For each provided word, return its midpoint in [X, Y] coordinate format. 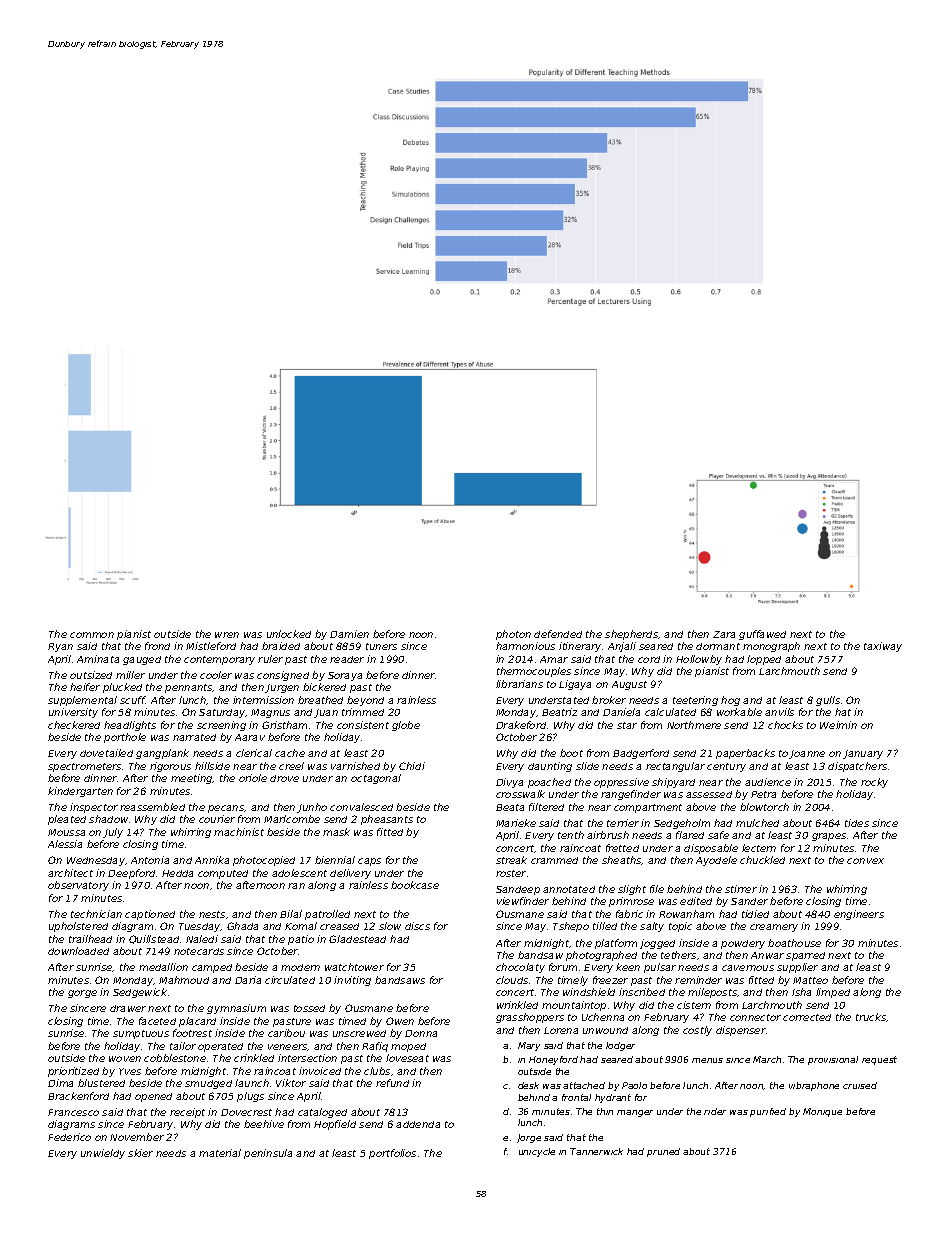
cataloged [322, 1113]
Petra [763, 794]
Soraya [345, 676]
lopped [764, 660]
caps [369, 862]
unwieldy [103, 1154]
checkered [74, 725]
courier [217, 819]
